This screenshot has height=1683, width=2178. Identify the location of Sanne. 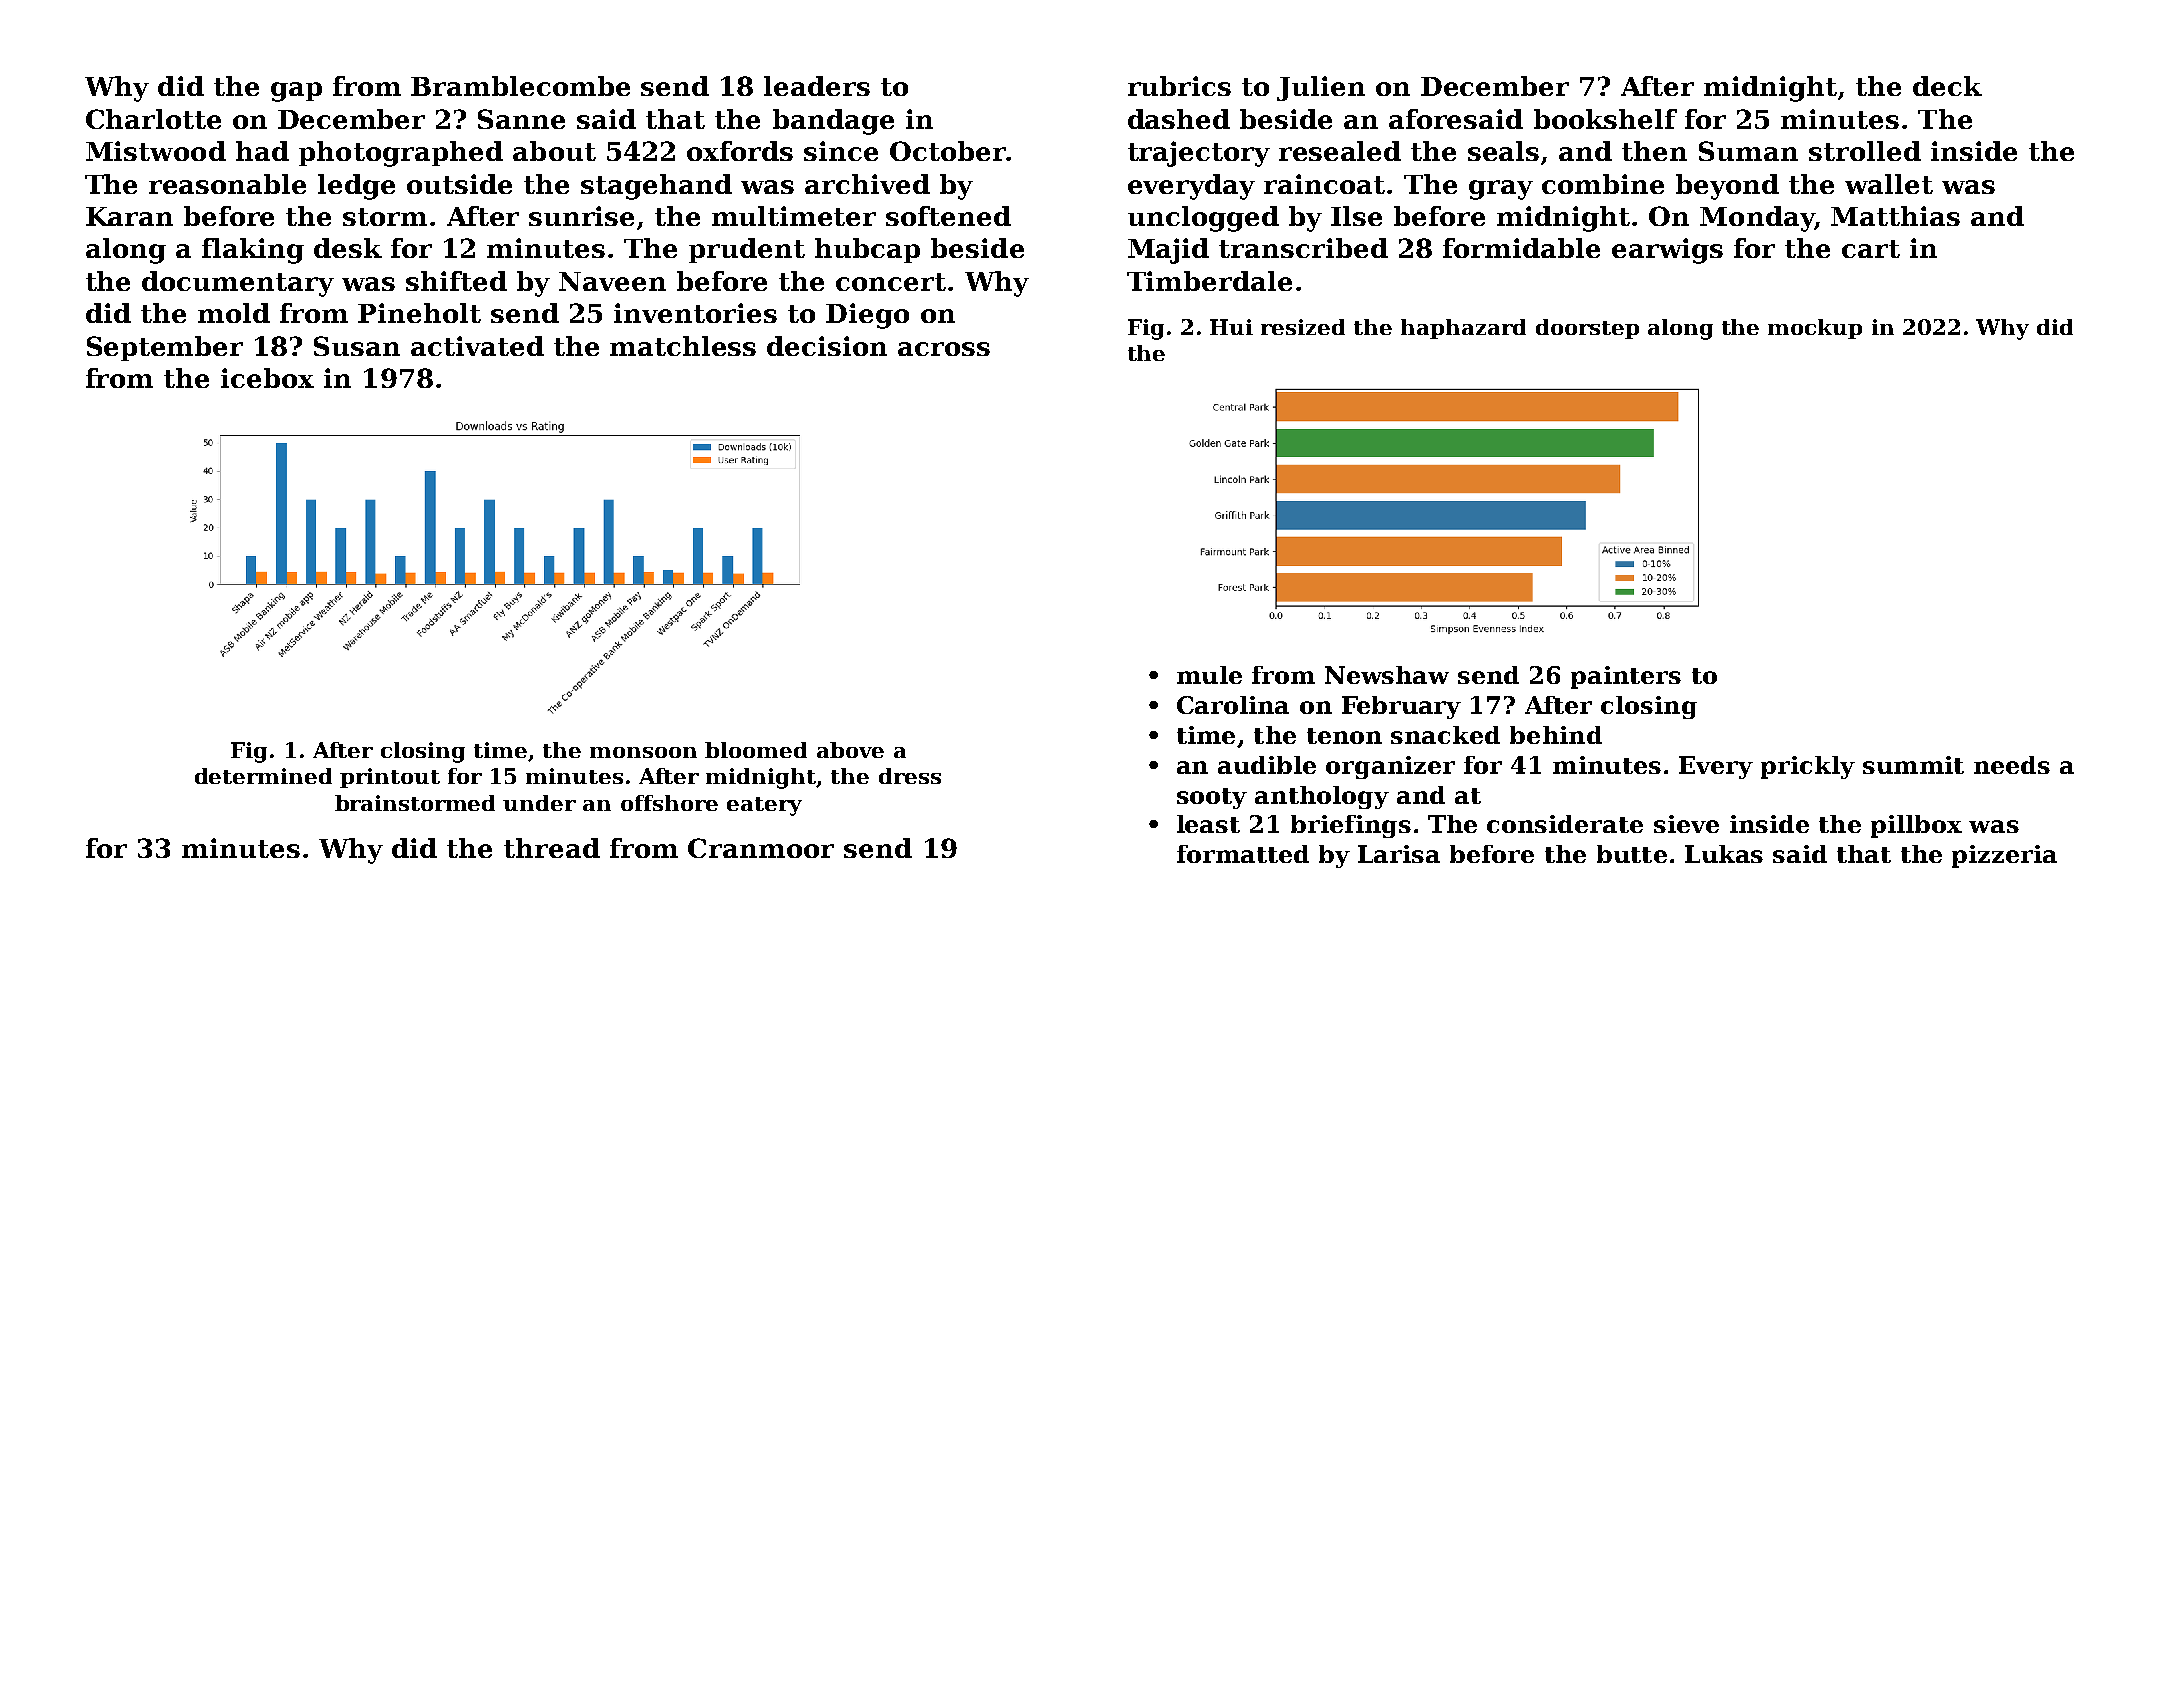
(521, 119).
